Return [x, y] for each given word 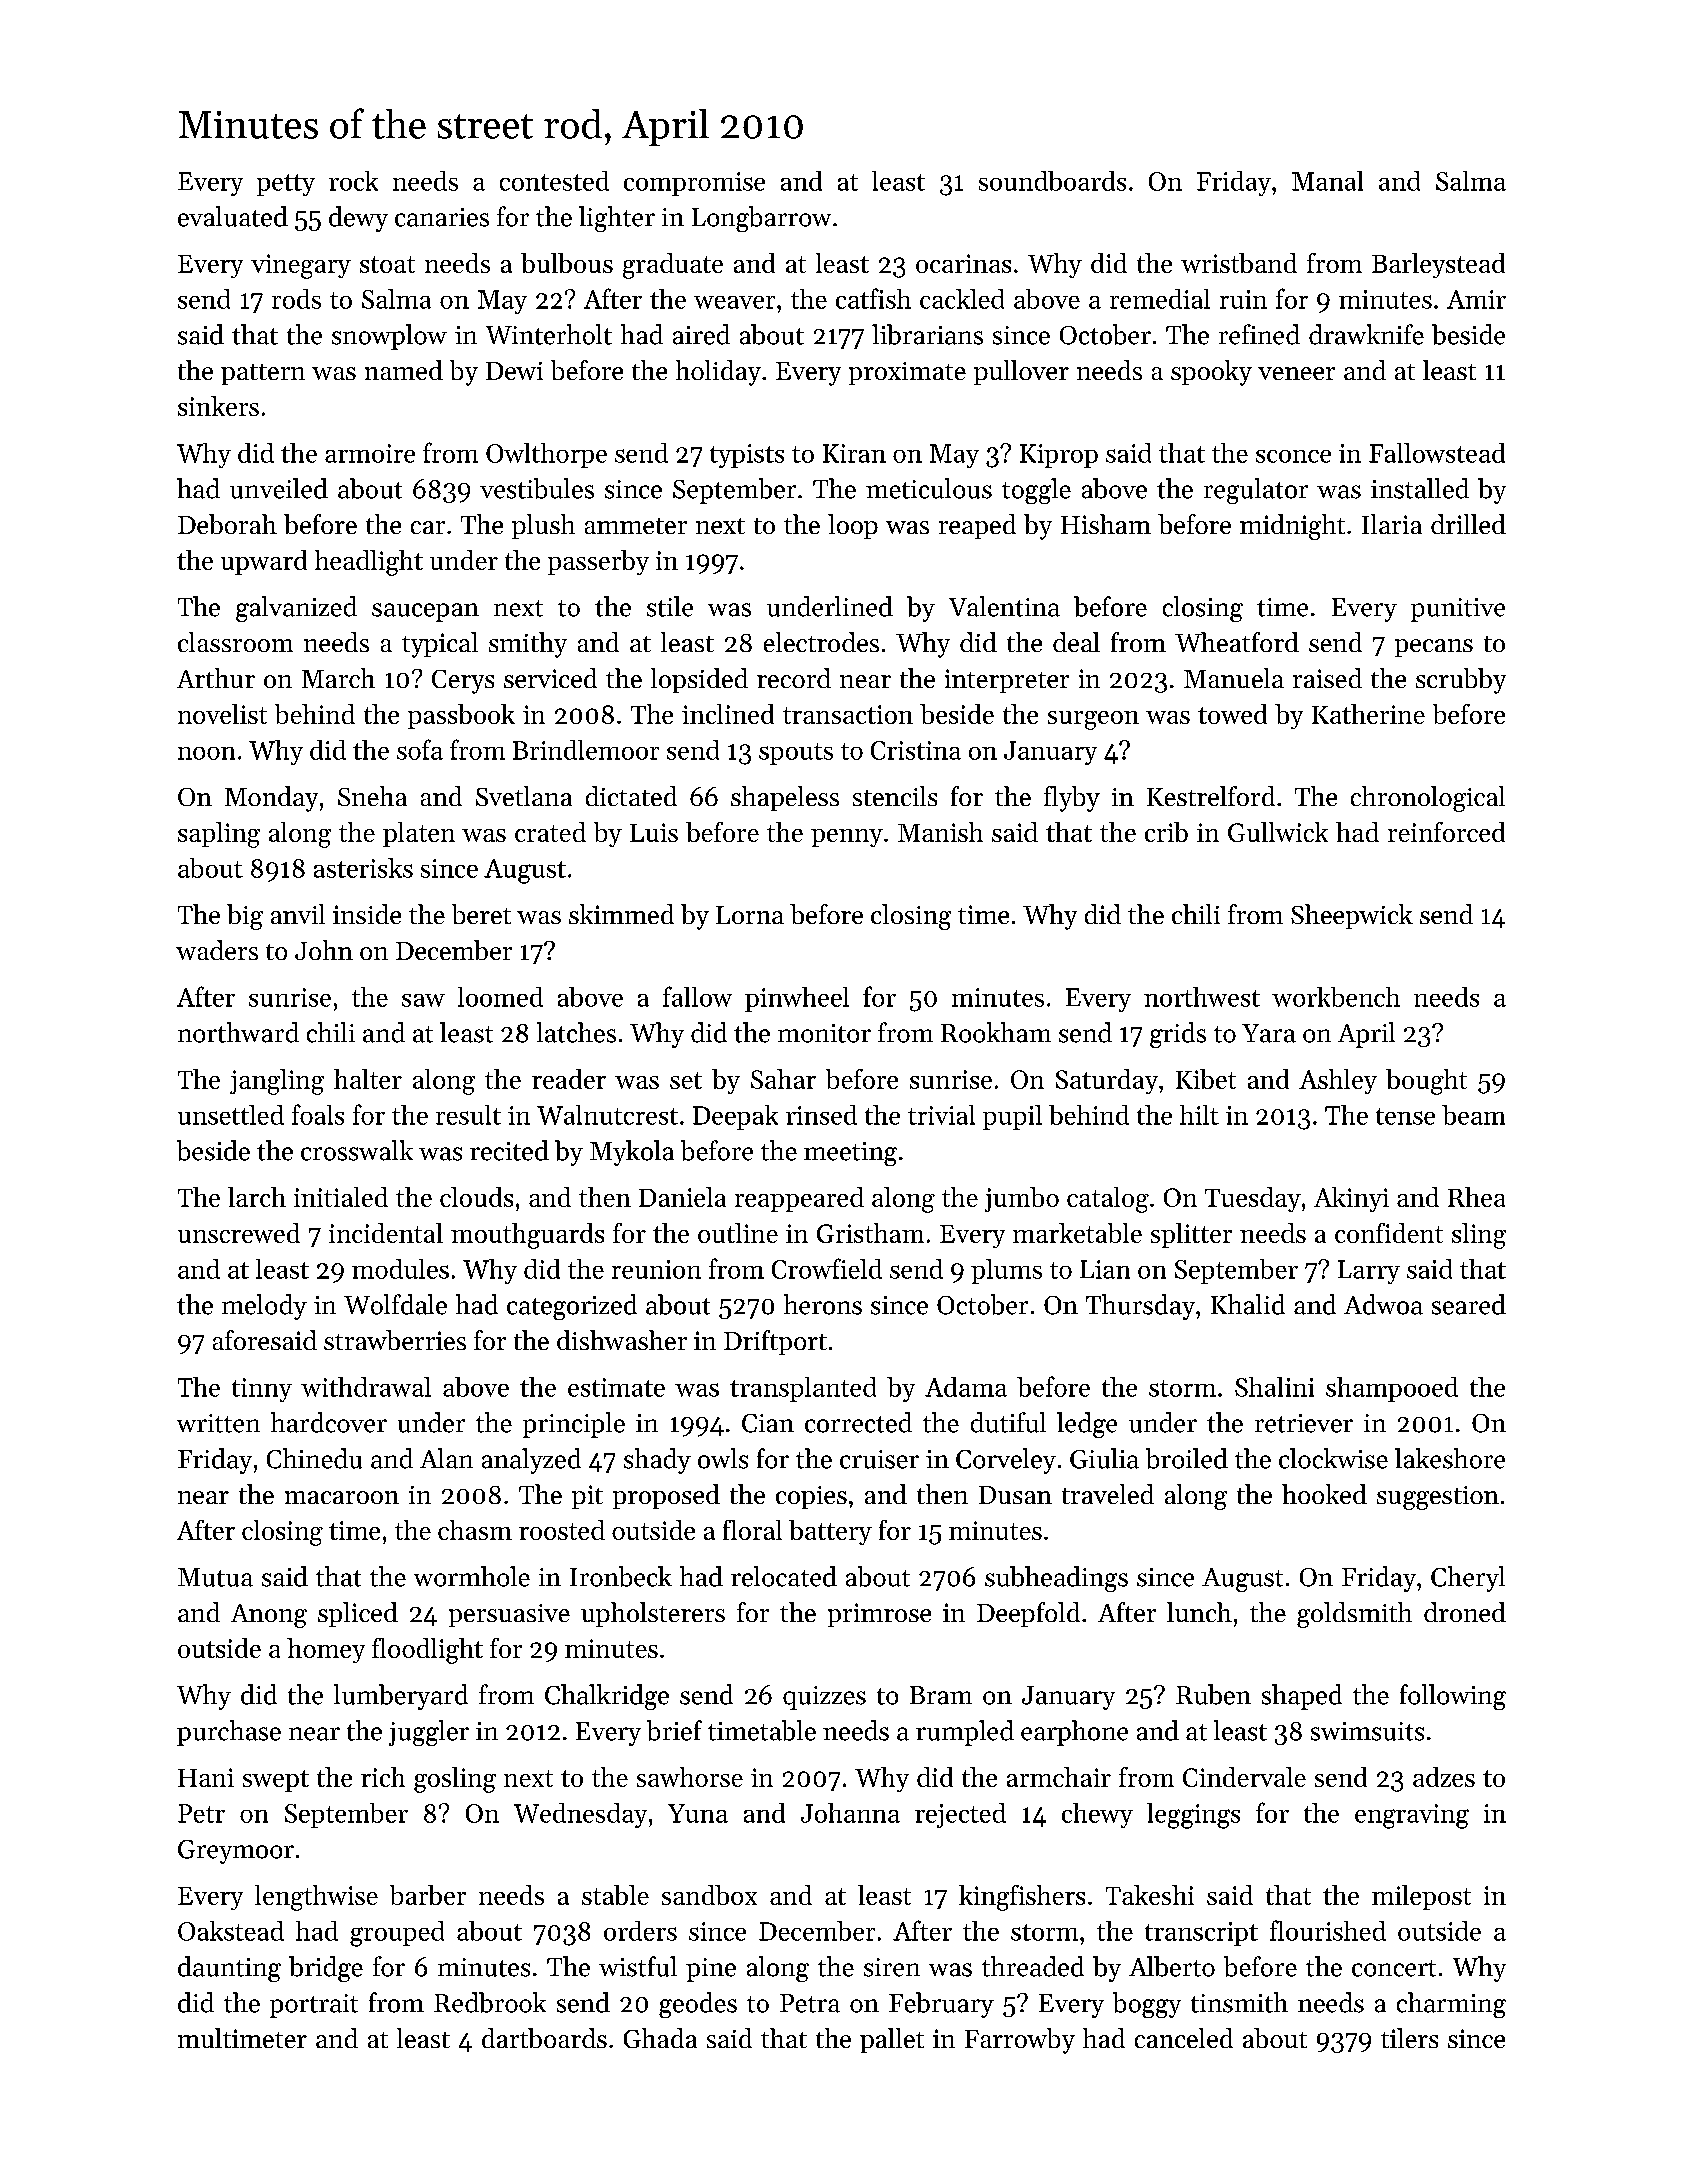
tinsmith [1239, 2002]
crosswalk [357, 1150]
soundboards [1052, 181]
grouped [397, 1934]
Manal [1327, 181]
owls [723, 1458]
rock [353, 181]
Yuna [698, 1813]
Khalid [1248, 1304]
